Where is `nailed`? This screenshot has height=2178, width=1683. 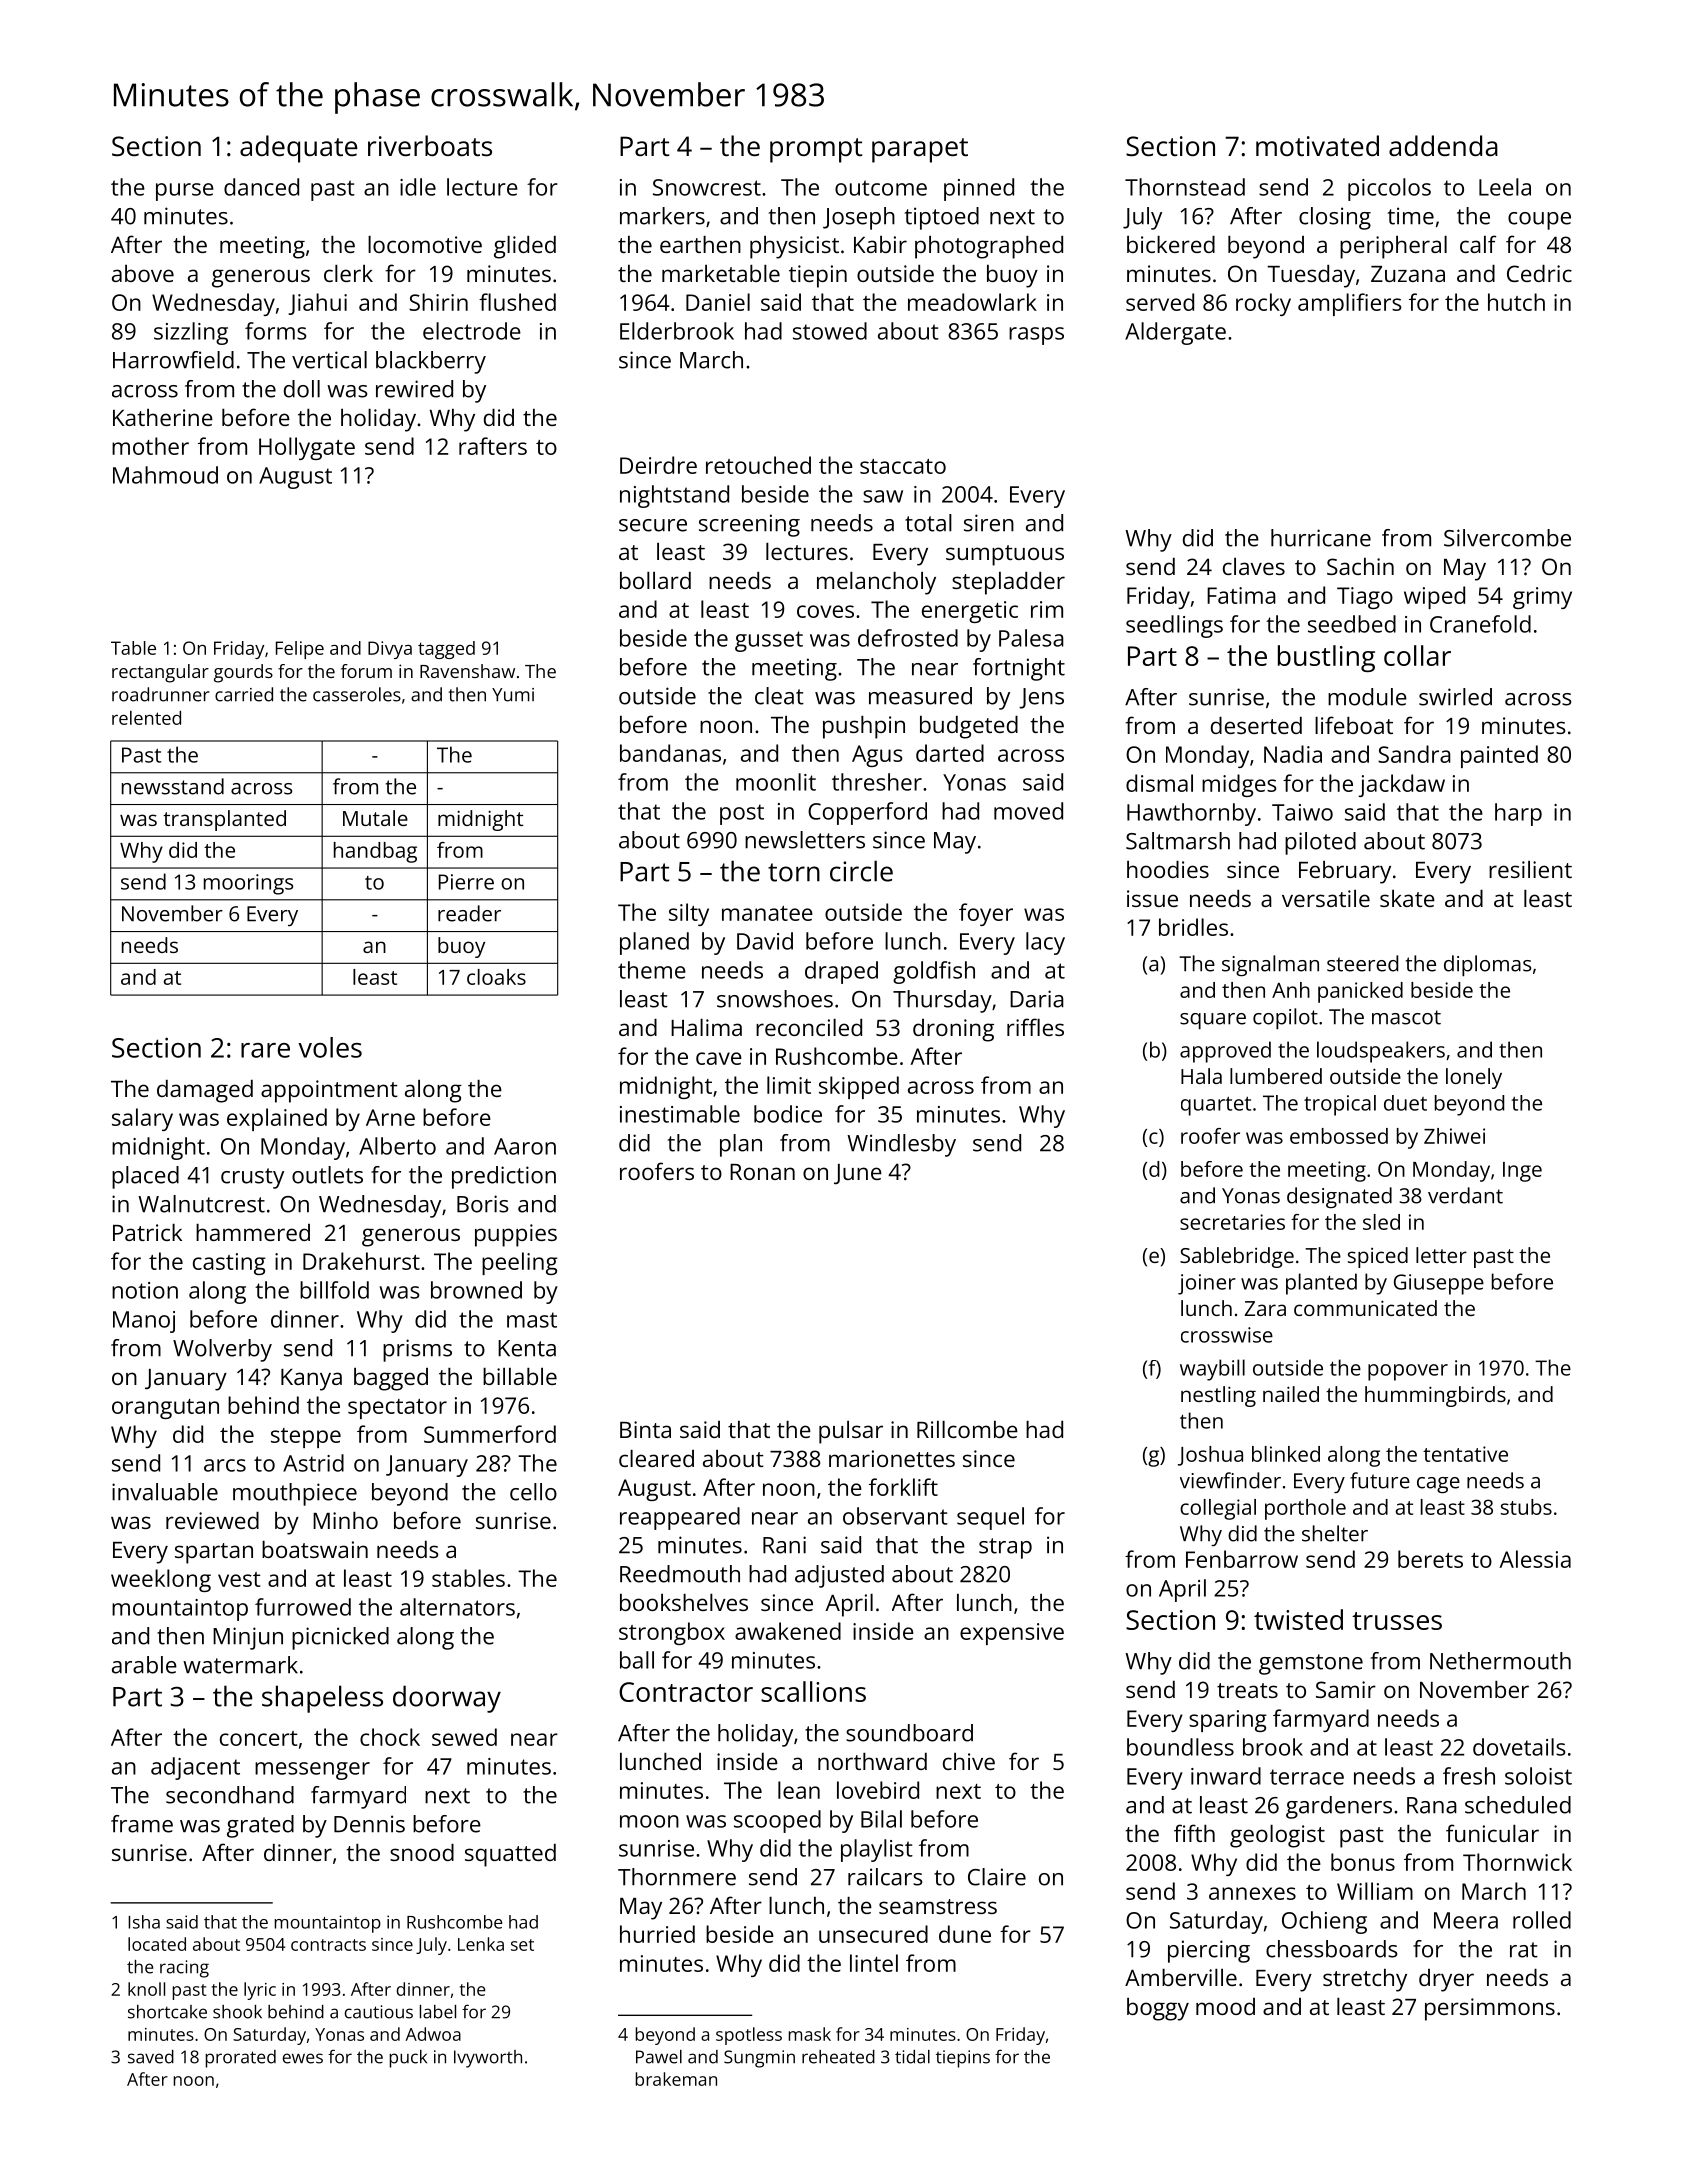
nailed is located at coordinates (1291, 1394).
